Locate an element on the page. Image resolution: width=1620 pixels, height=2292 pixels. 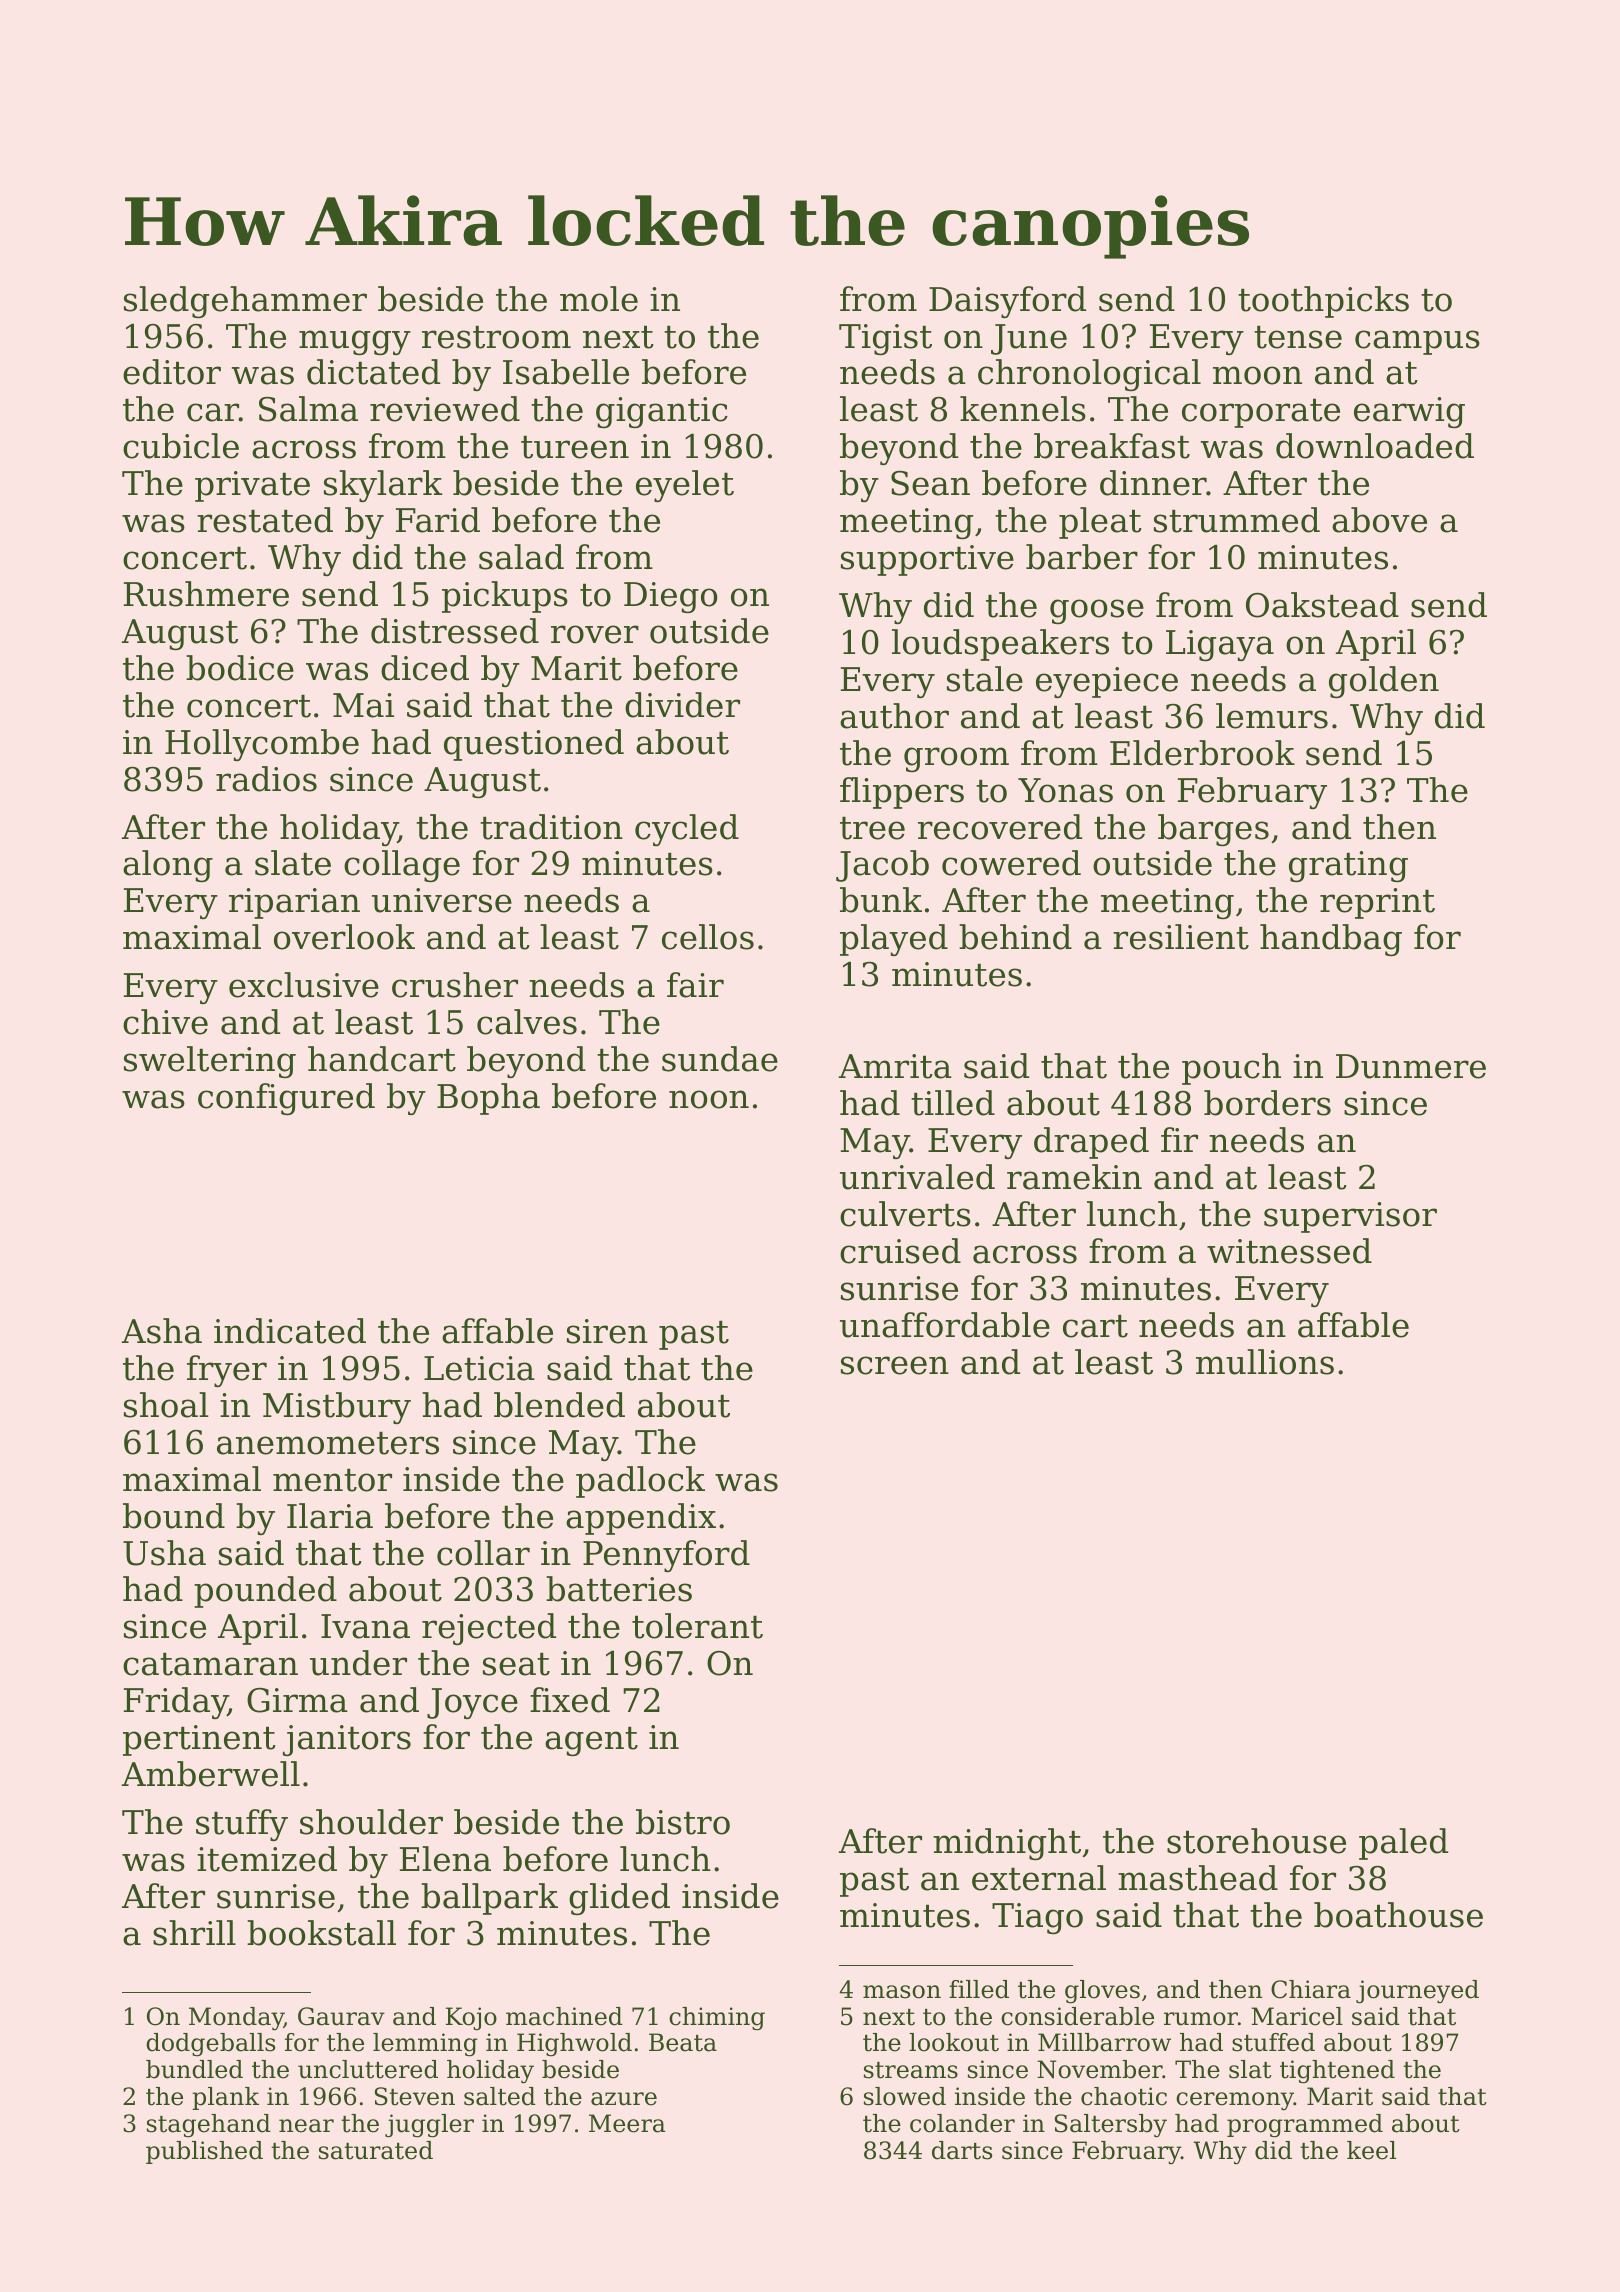
supervisor is located at coordinates (1350, 1217).
